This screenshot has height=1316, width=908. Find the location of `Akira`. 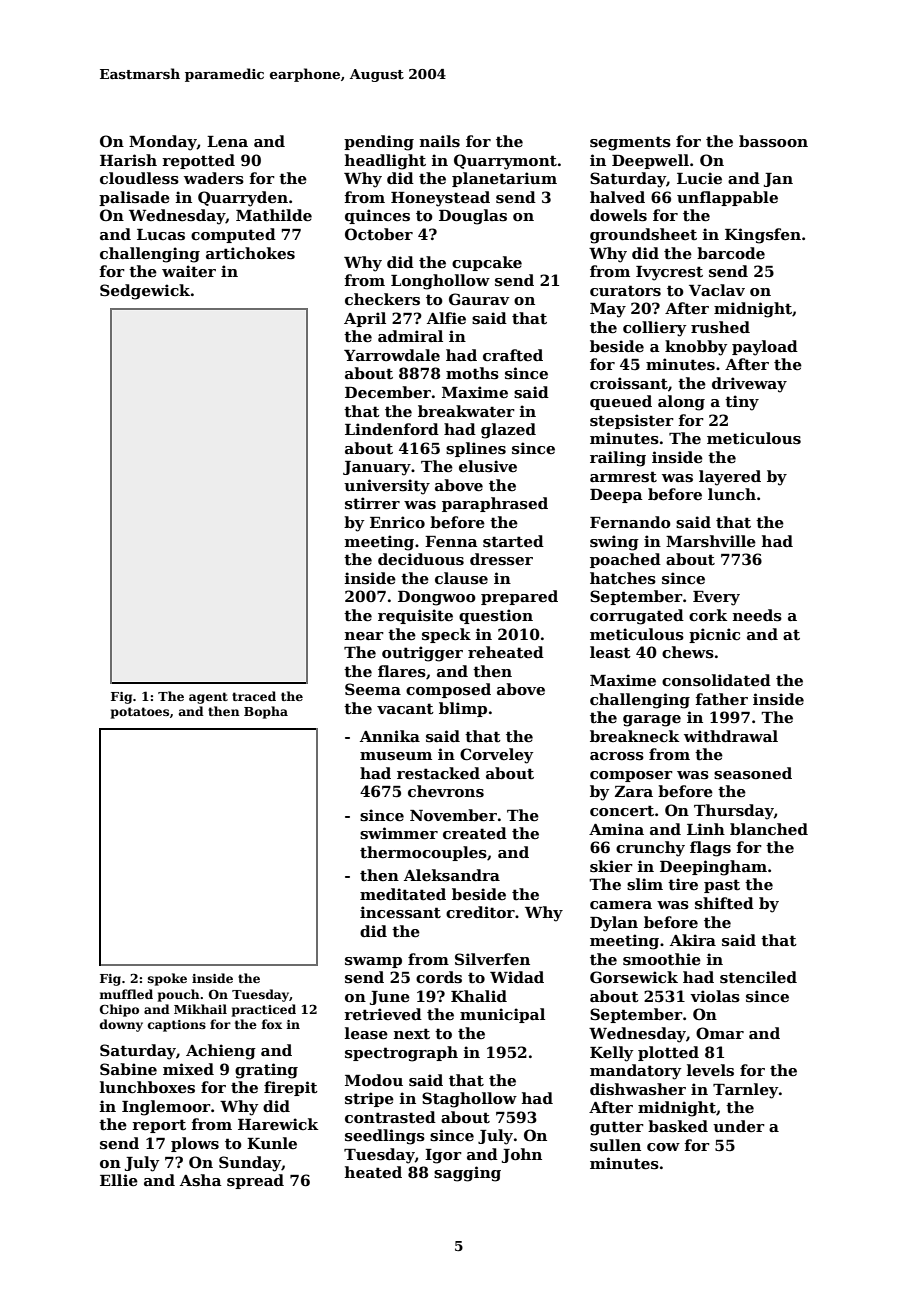

Akira is located at coordinates (693, 940).
